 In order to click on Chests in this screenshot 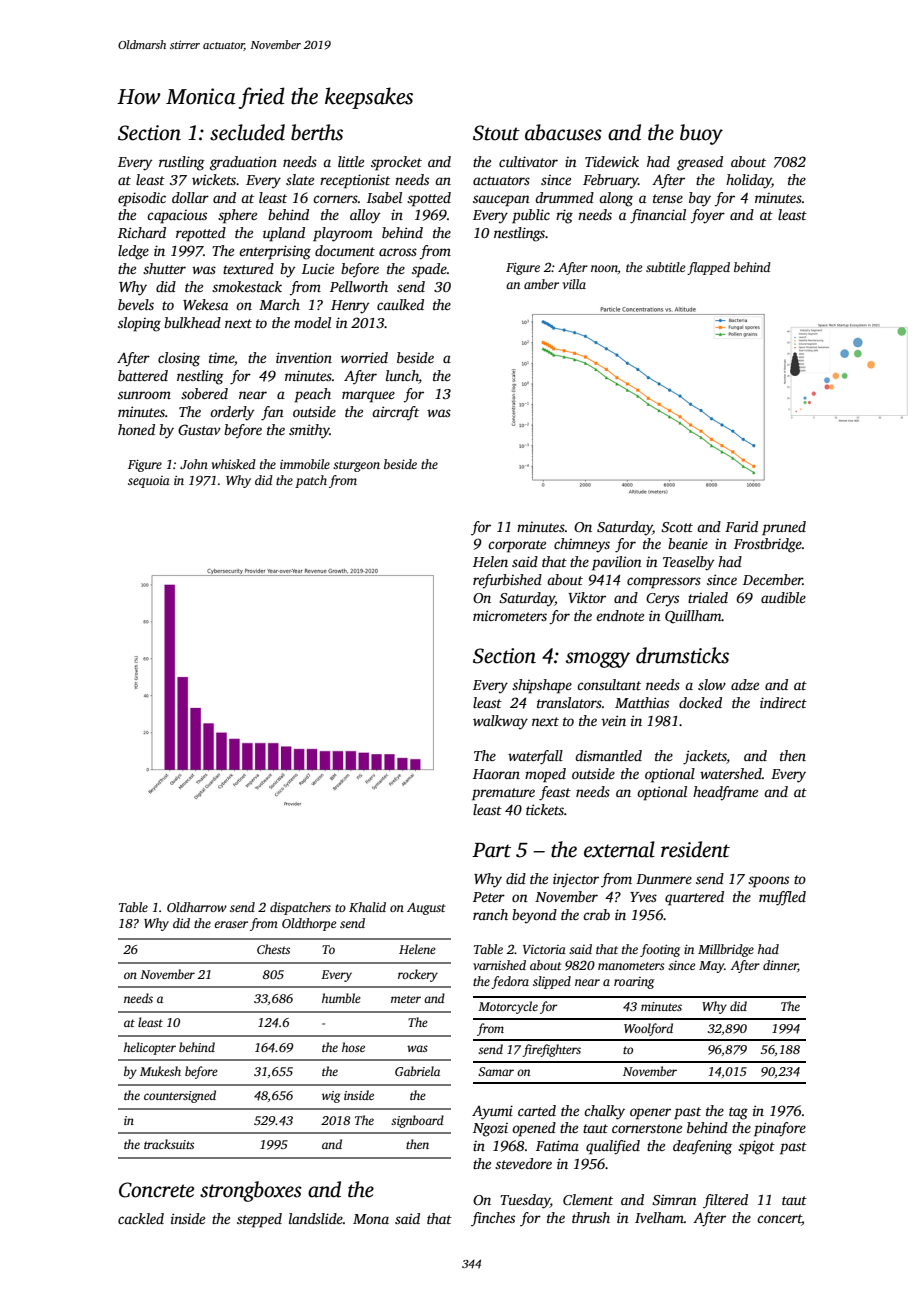, I will do `click(273, 949)`.
